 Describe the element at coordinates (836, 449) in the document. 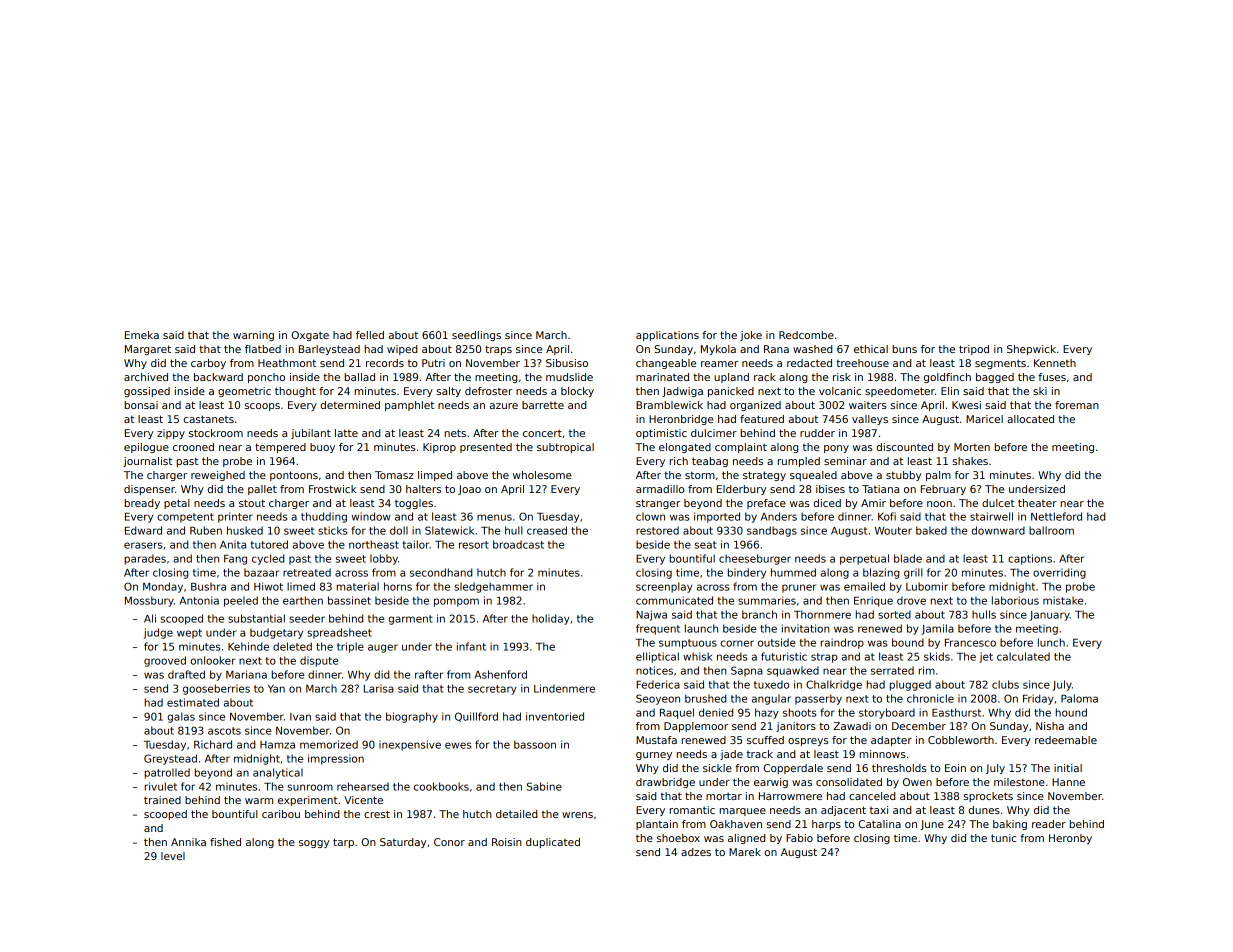

I see `pony` at that location.
